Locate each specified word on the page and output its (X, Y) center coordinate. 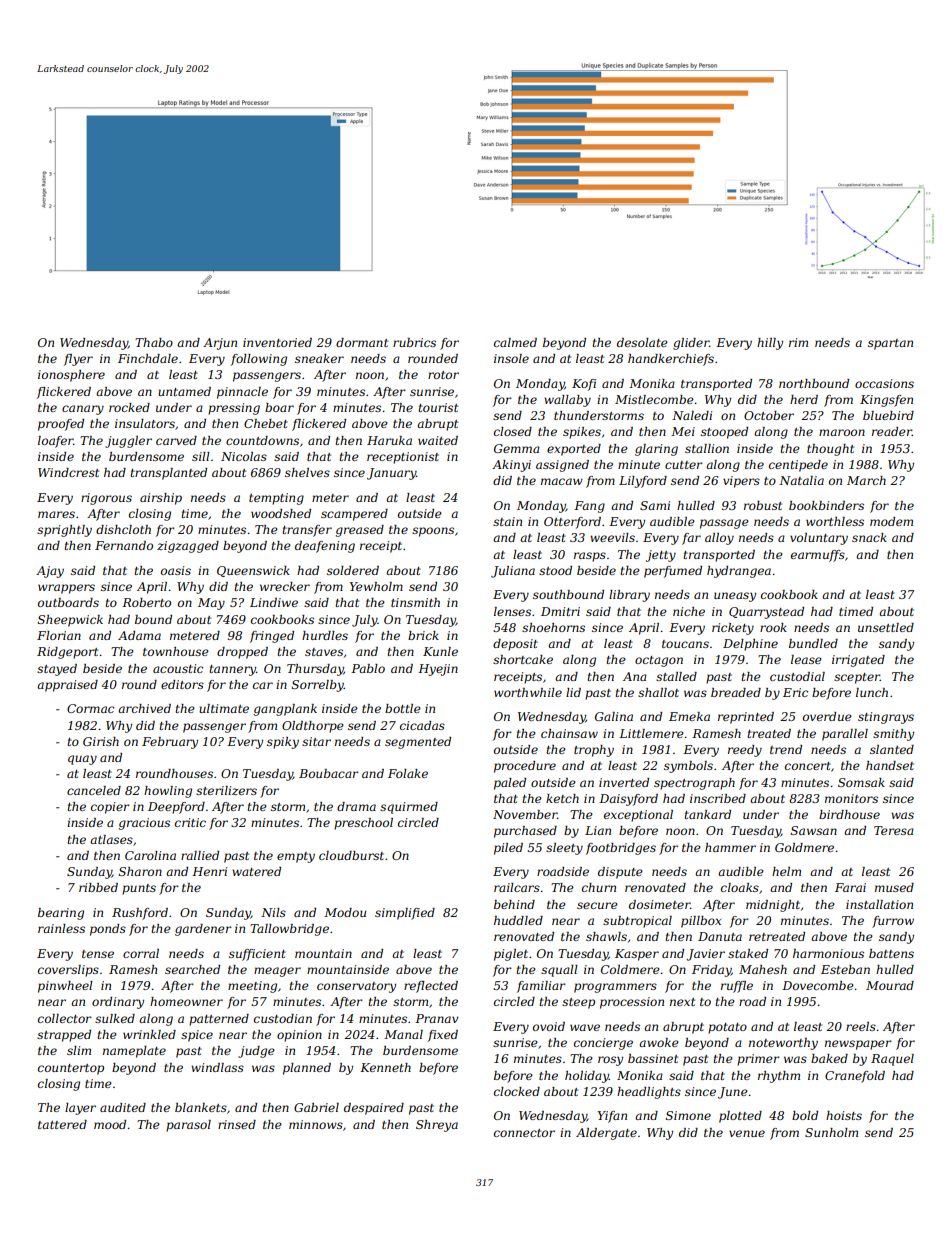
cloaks (740, 887)
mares (56, 514)
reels (861, 1026)
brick (423, 635)
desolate (642, 342)
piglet (511, 955)
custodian (283, 1018)
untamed (184, 391)
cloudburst (351, 855)
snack (869, 537)
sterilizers (226, 790)
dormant (362, 342)
